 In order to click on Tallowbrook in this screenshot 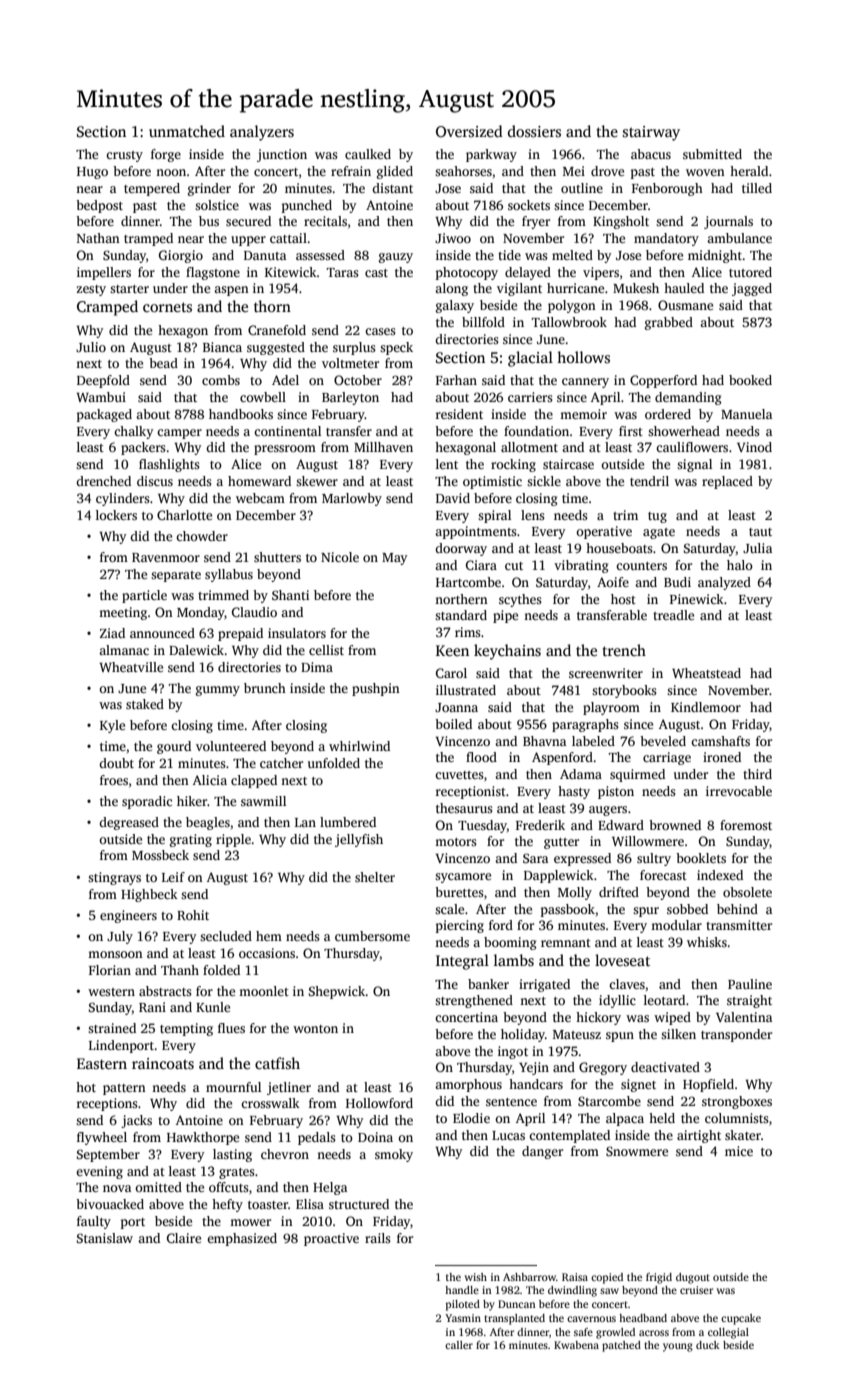, I will do `click(569, 322)`.
